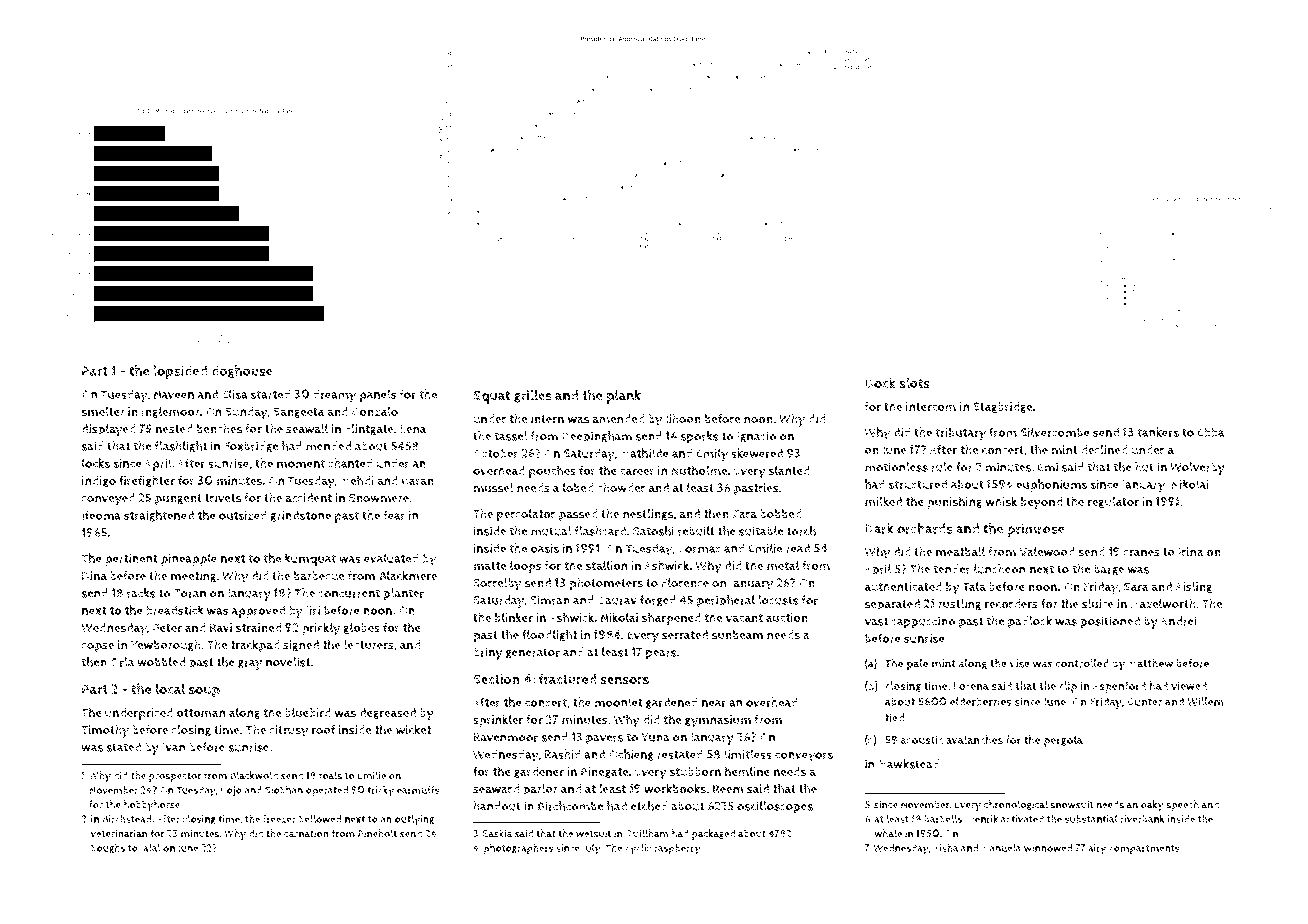  Describe the element at coordinates (638, 849) in the page. I see `cyclic` at that location.
